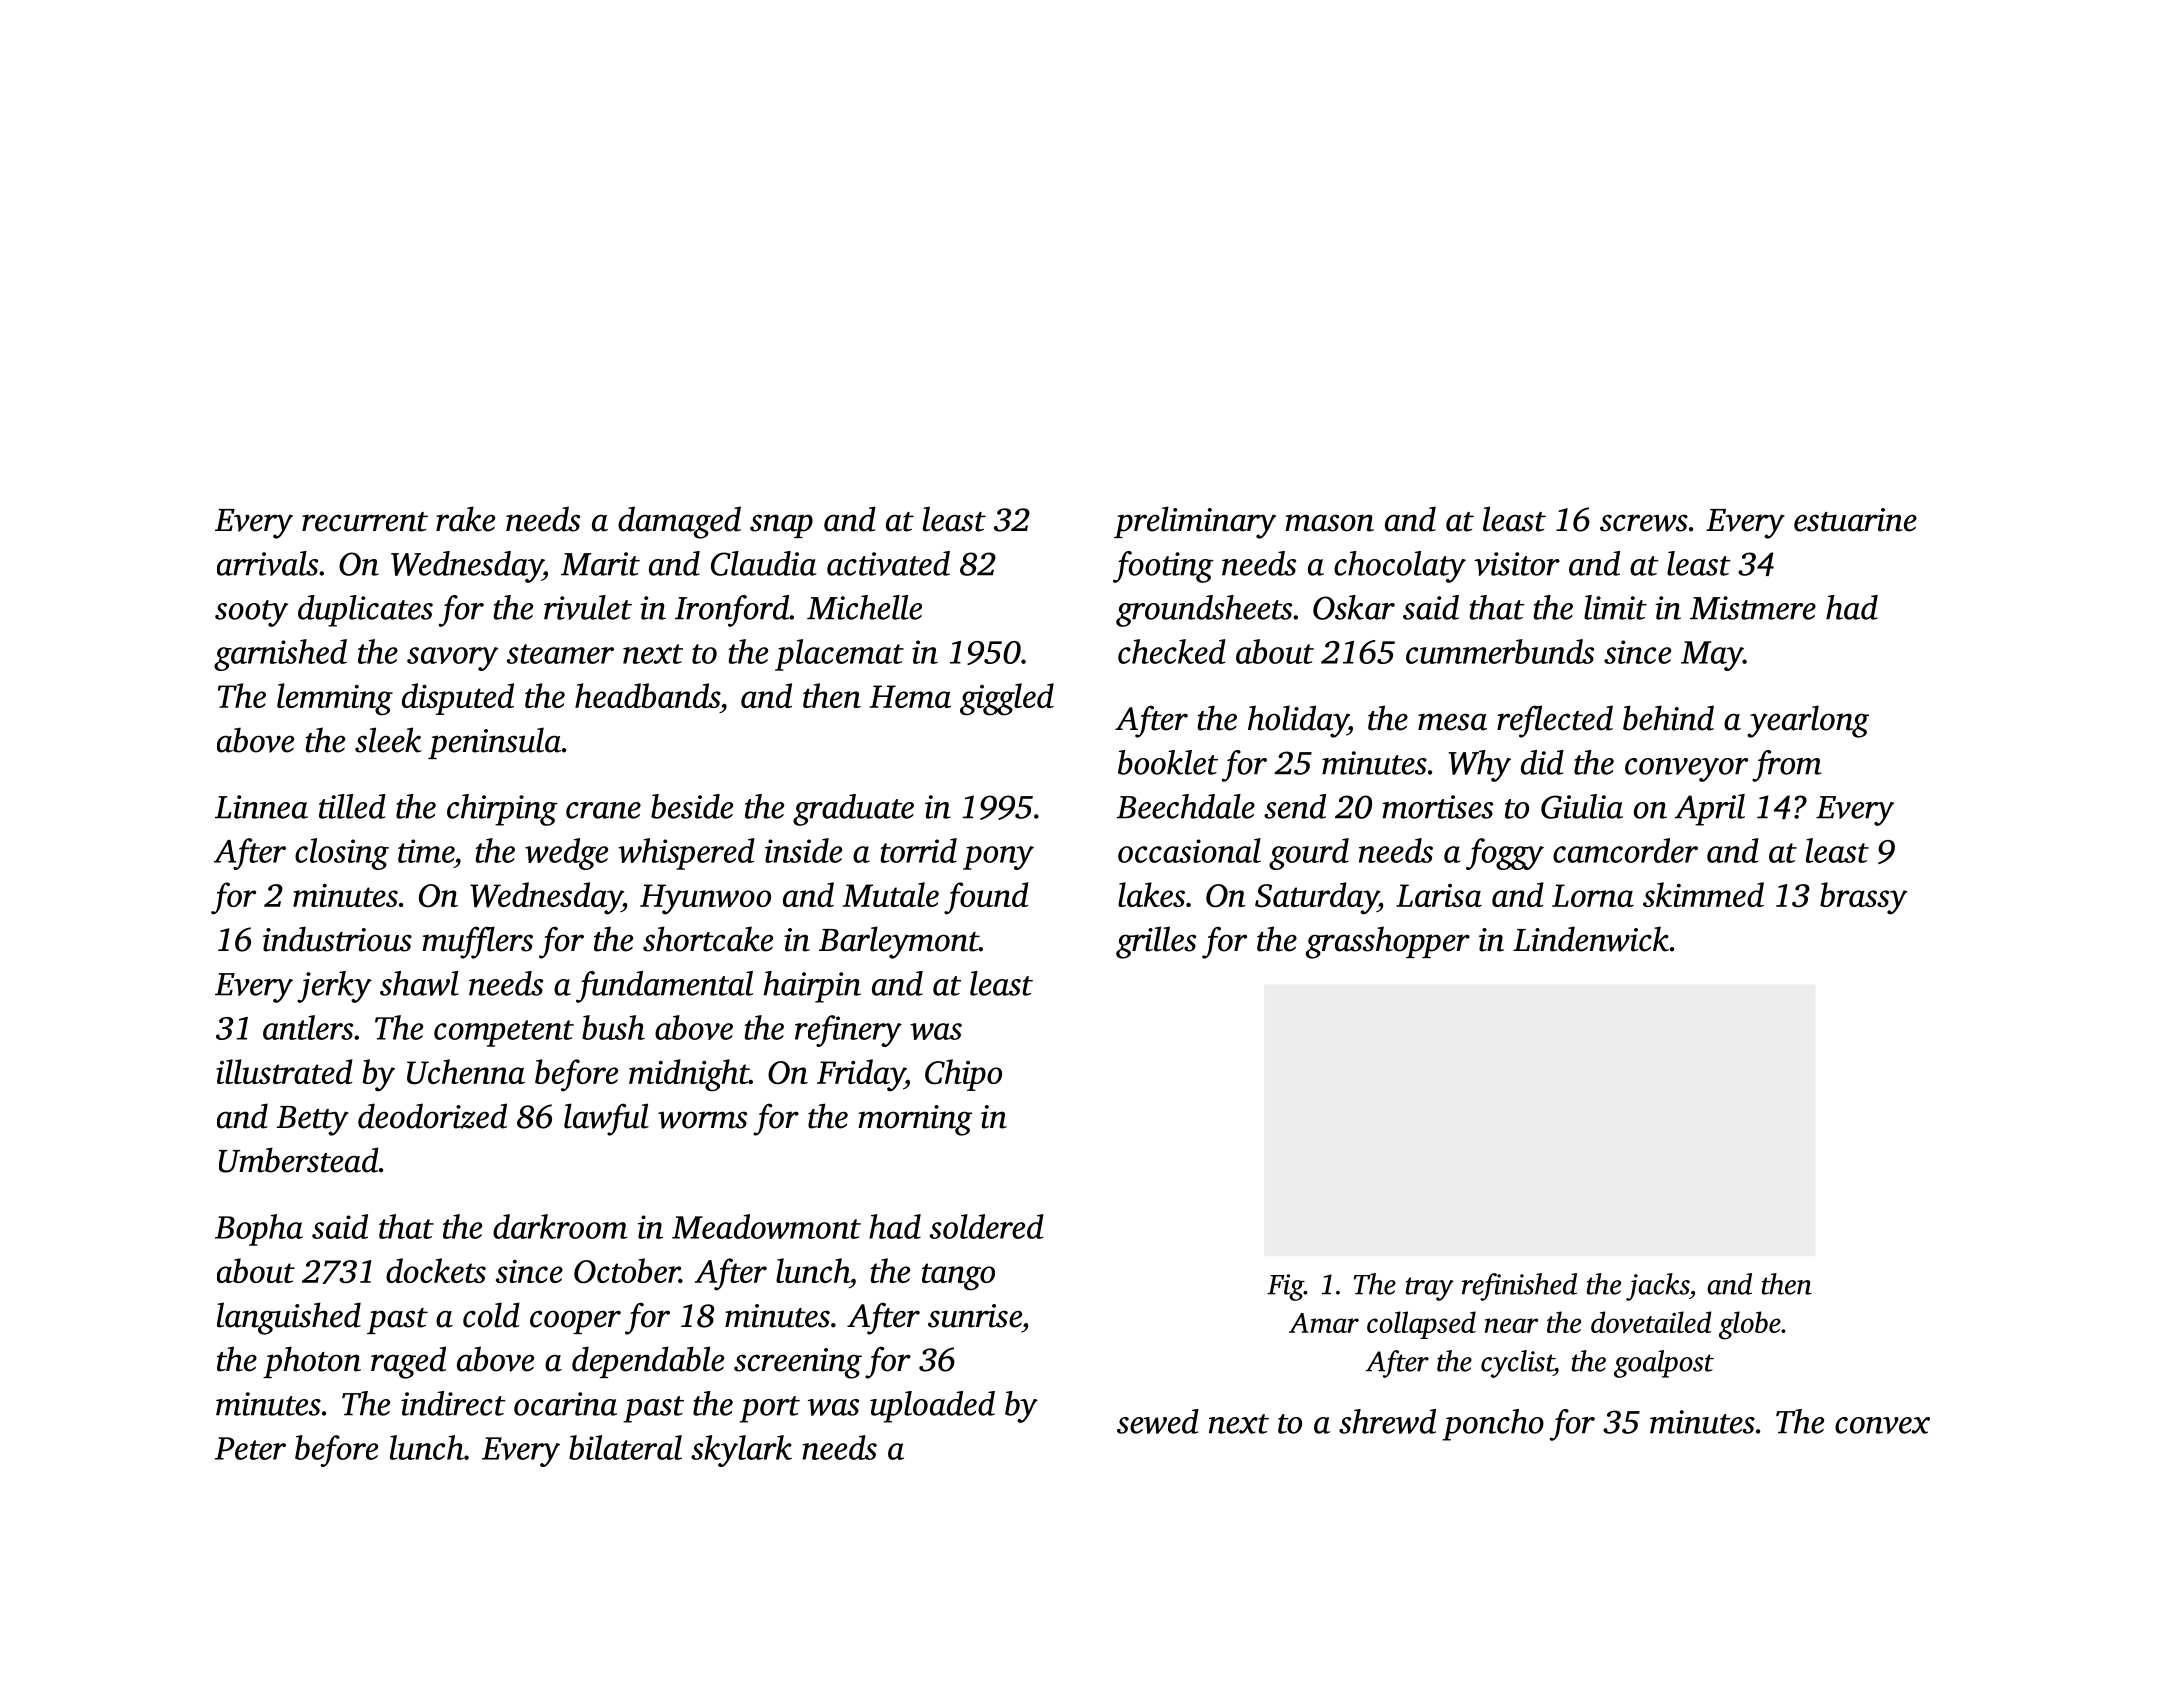  What do you see at coordinates (613, 1027) in the screenshot?
I see `bush` at bounding box center [613, 1027].
